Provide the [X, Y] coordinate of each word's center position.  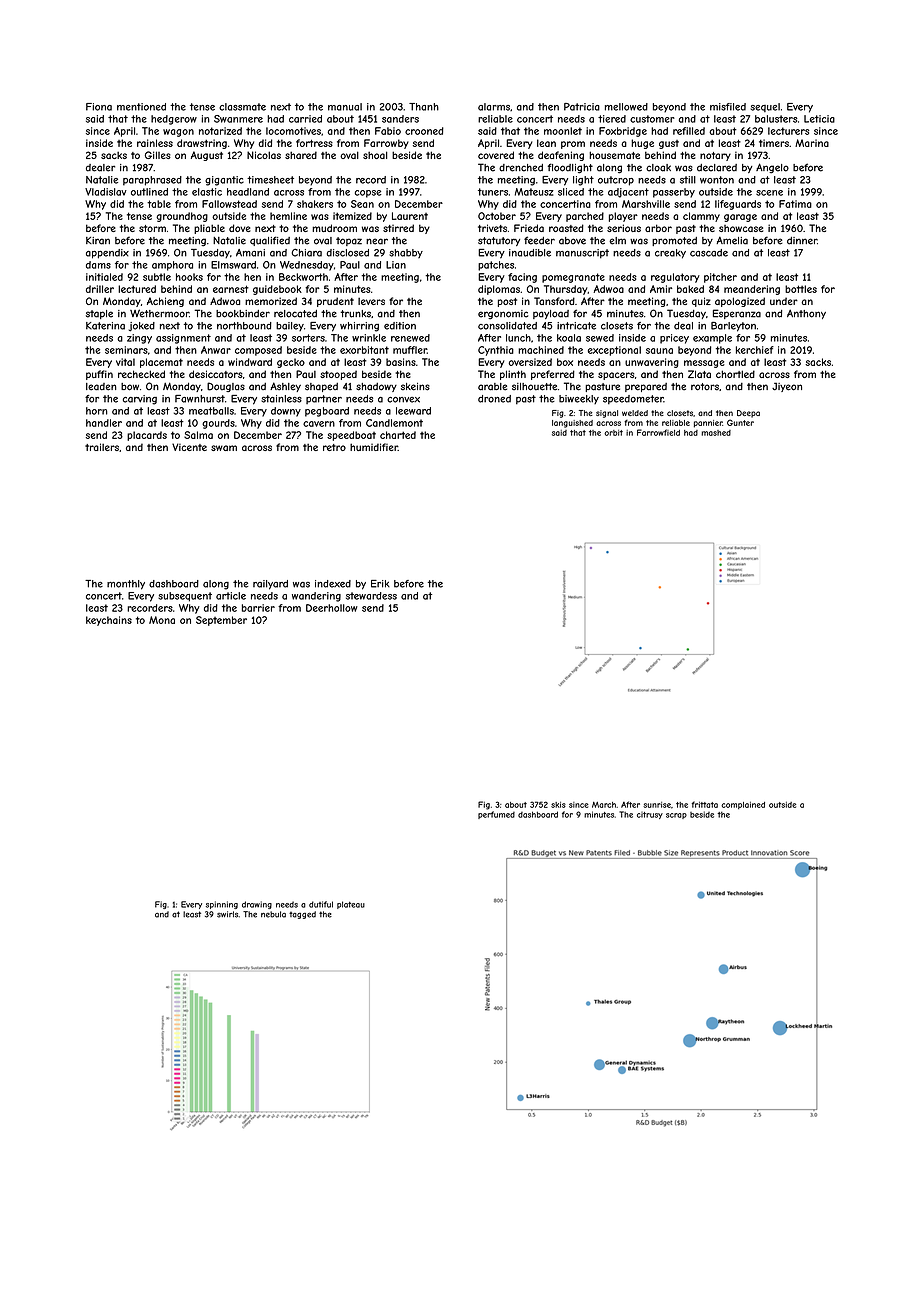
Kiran [98, 241]
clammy [701, 217]
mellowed [626, 107]
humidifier [374, 447]
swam [224, 448]
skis [558, 805]
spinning [222, 905]
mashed [716, 433]
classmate [242, 107]
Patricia [582, 107]
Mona [162, 620]
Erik [380, 584]
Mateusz [534, 192]
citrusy [650, 815]
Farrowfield [658, 432]
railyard [270, 585]
